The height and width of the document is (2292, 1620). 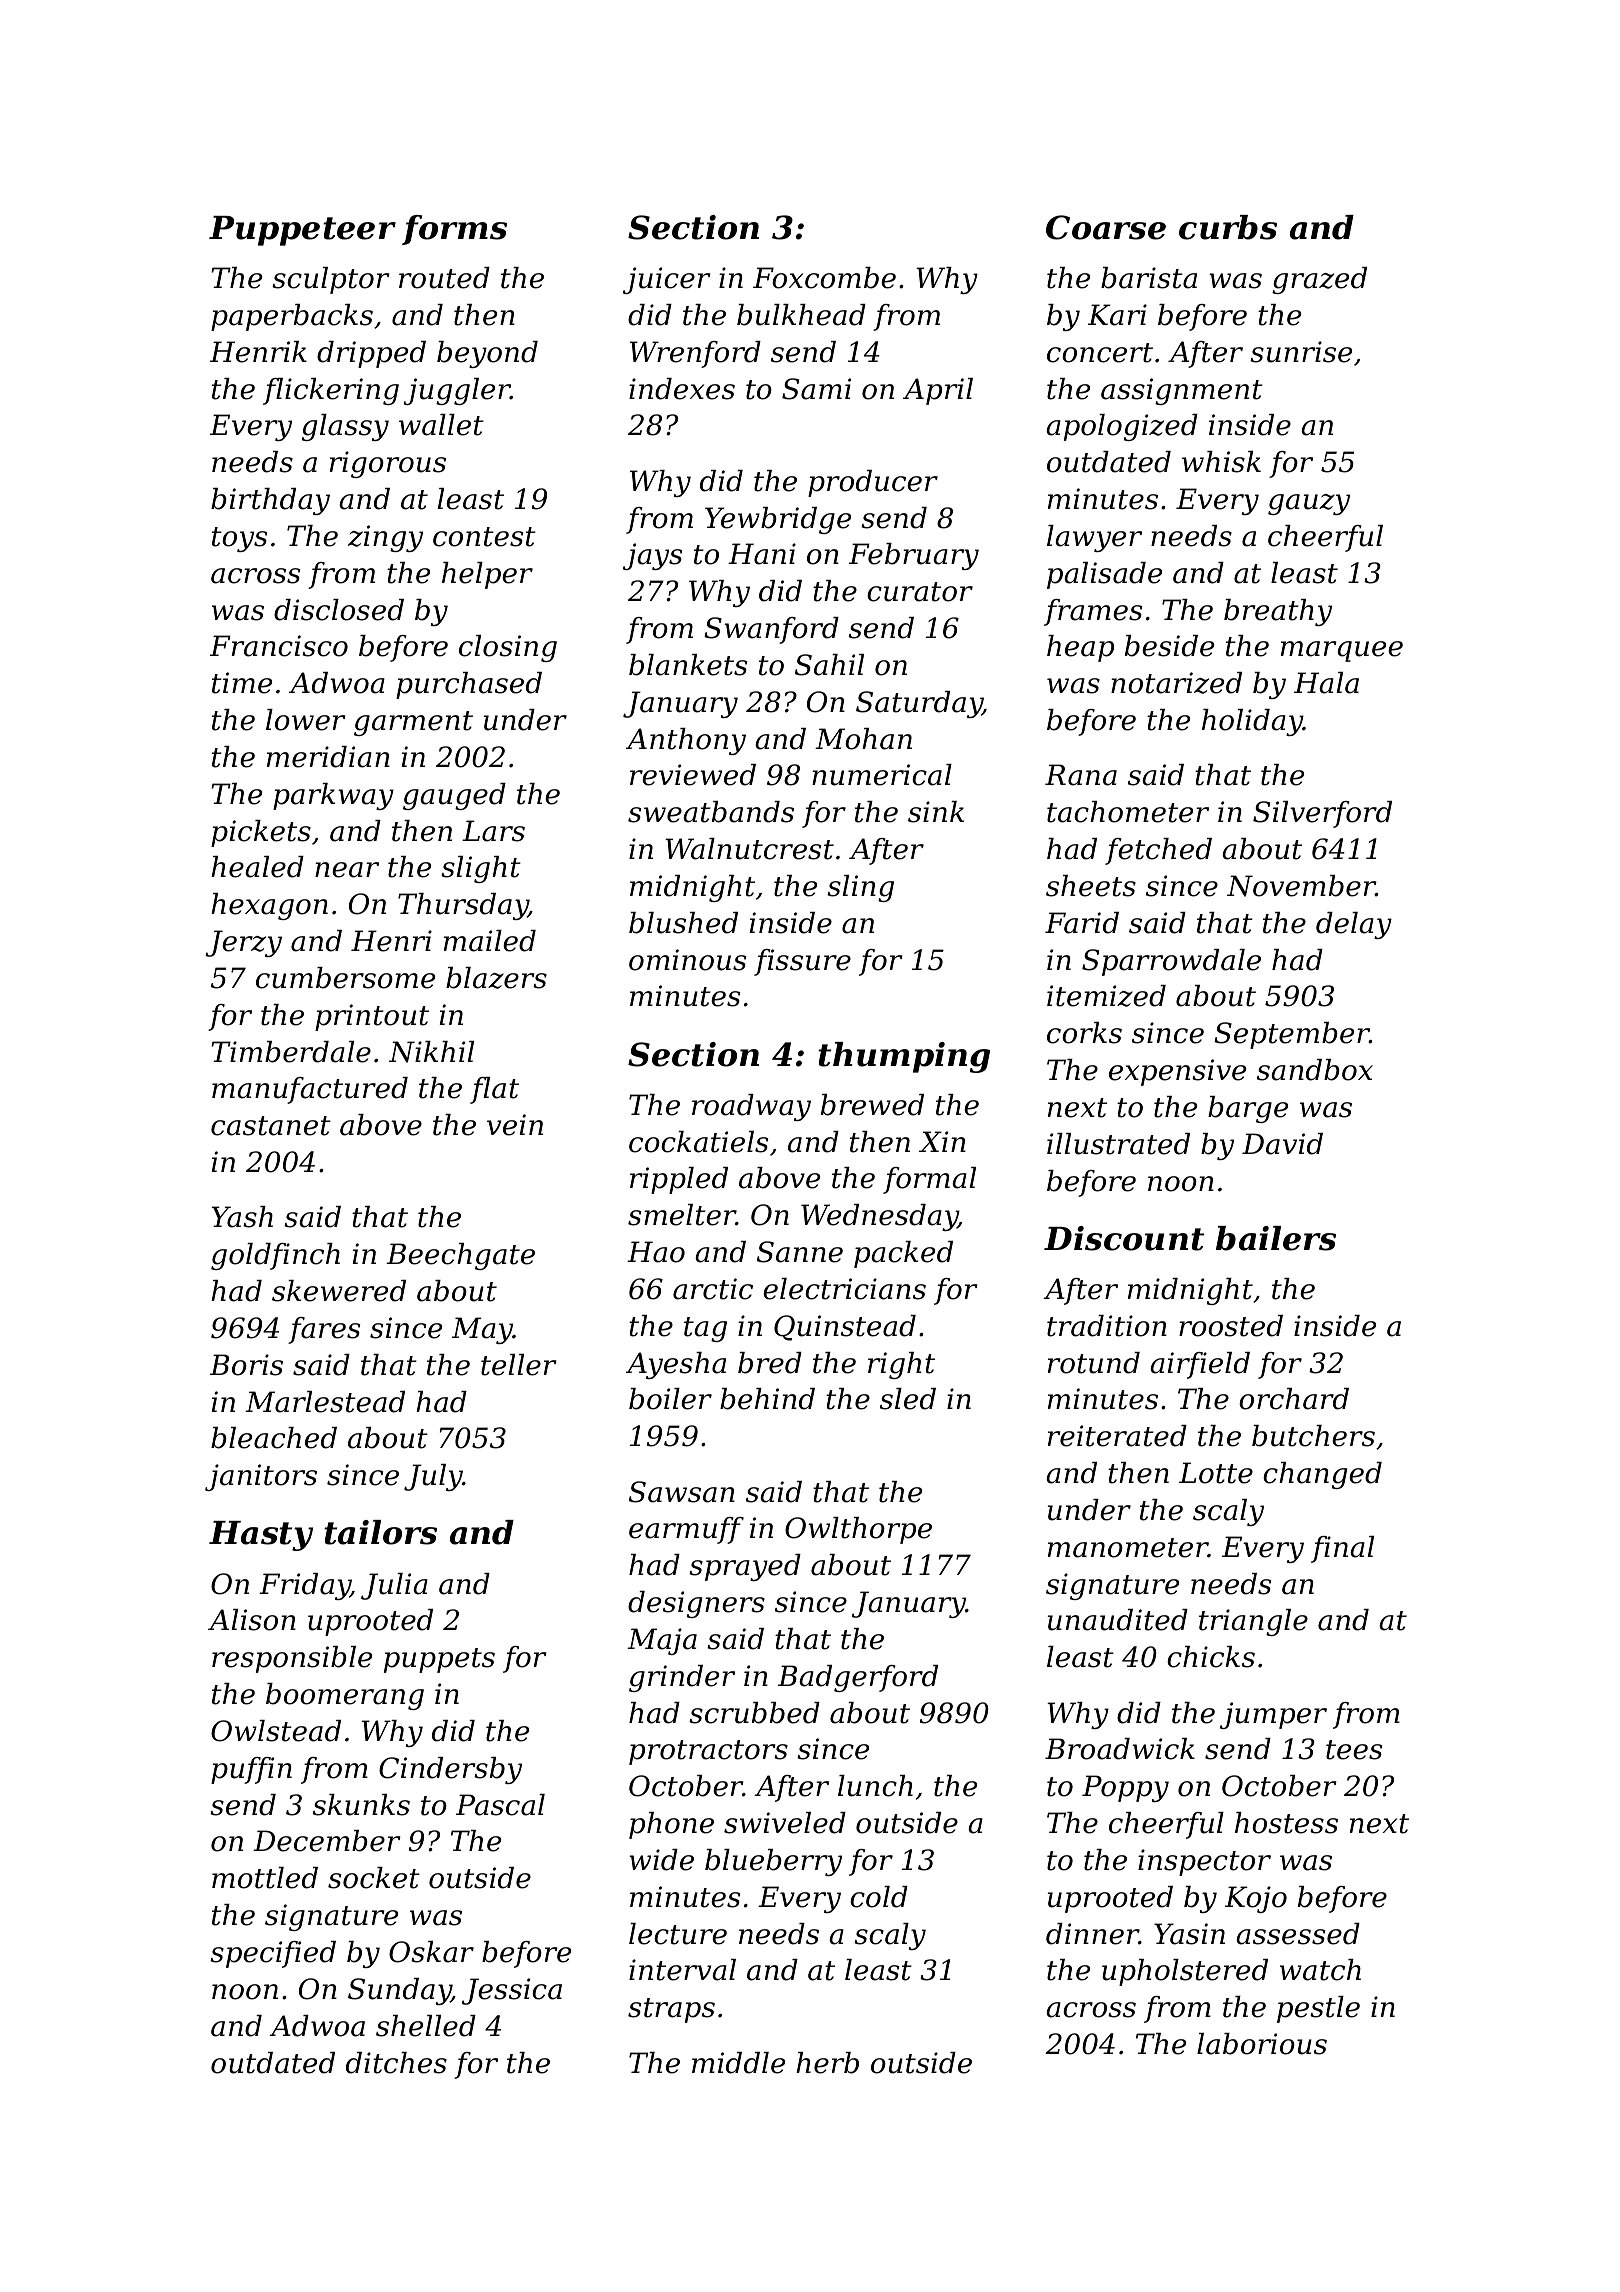 I want to click on fares, so click(x=324, y=1330).
